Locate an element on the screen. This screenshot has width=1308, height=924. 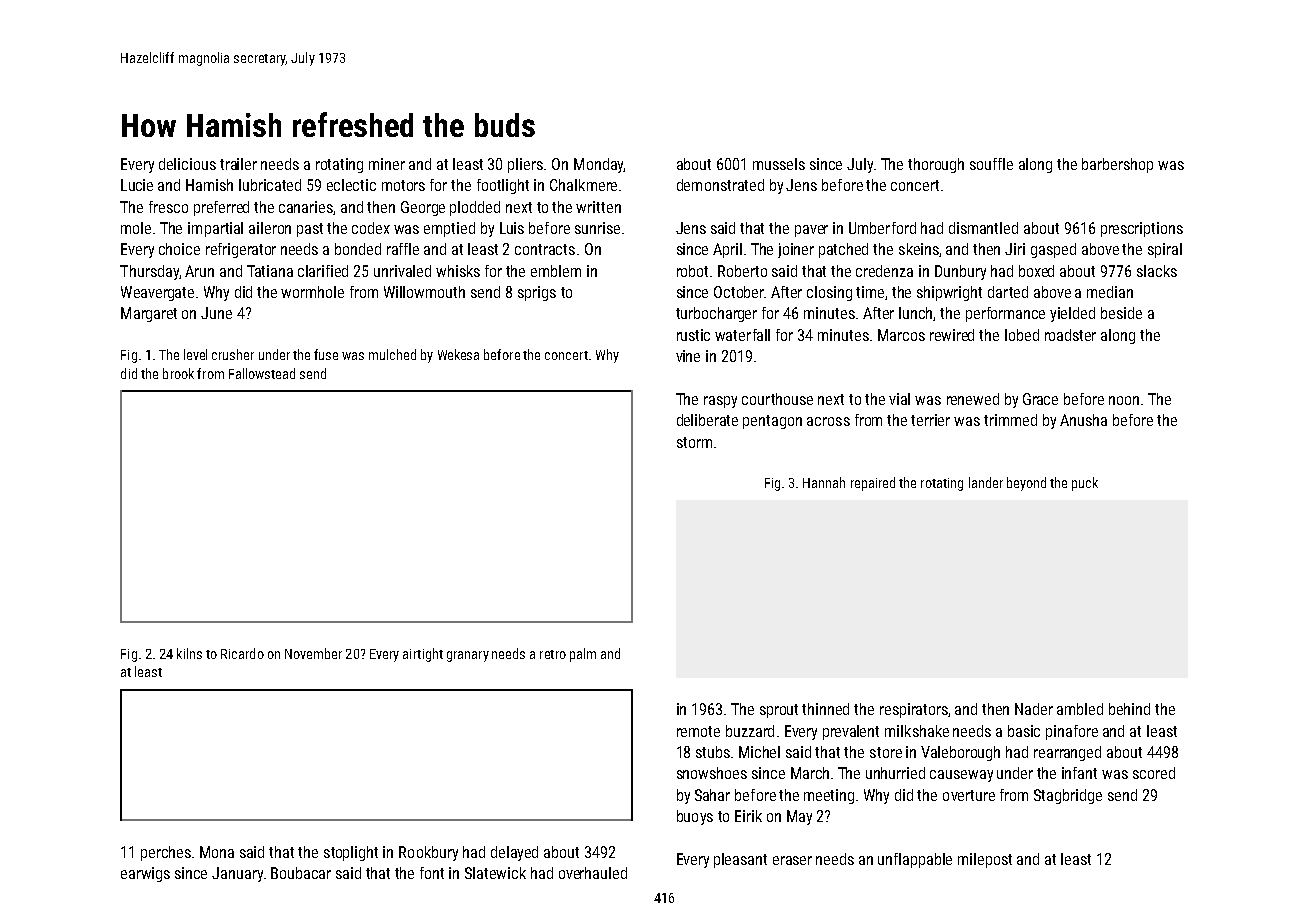
joiner is located at coordinates (796, 250).
